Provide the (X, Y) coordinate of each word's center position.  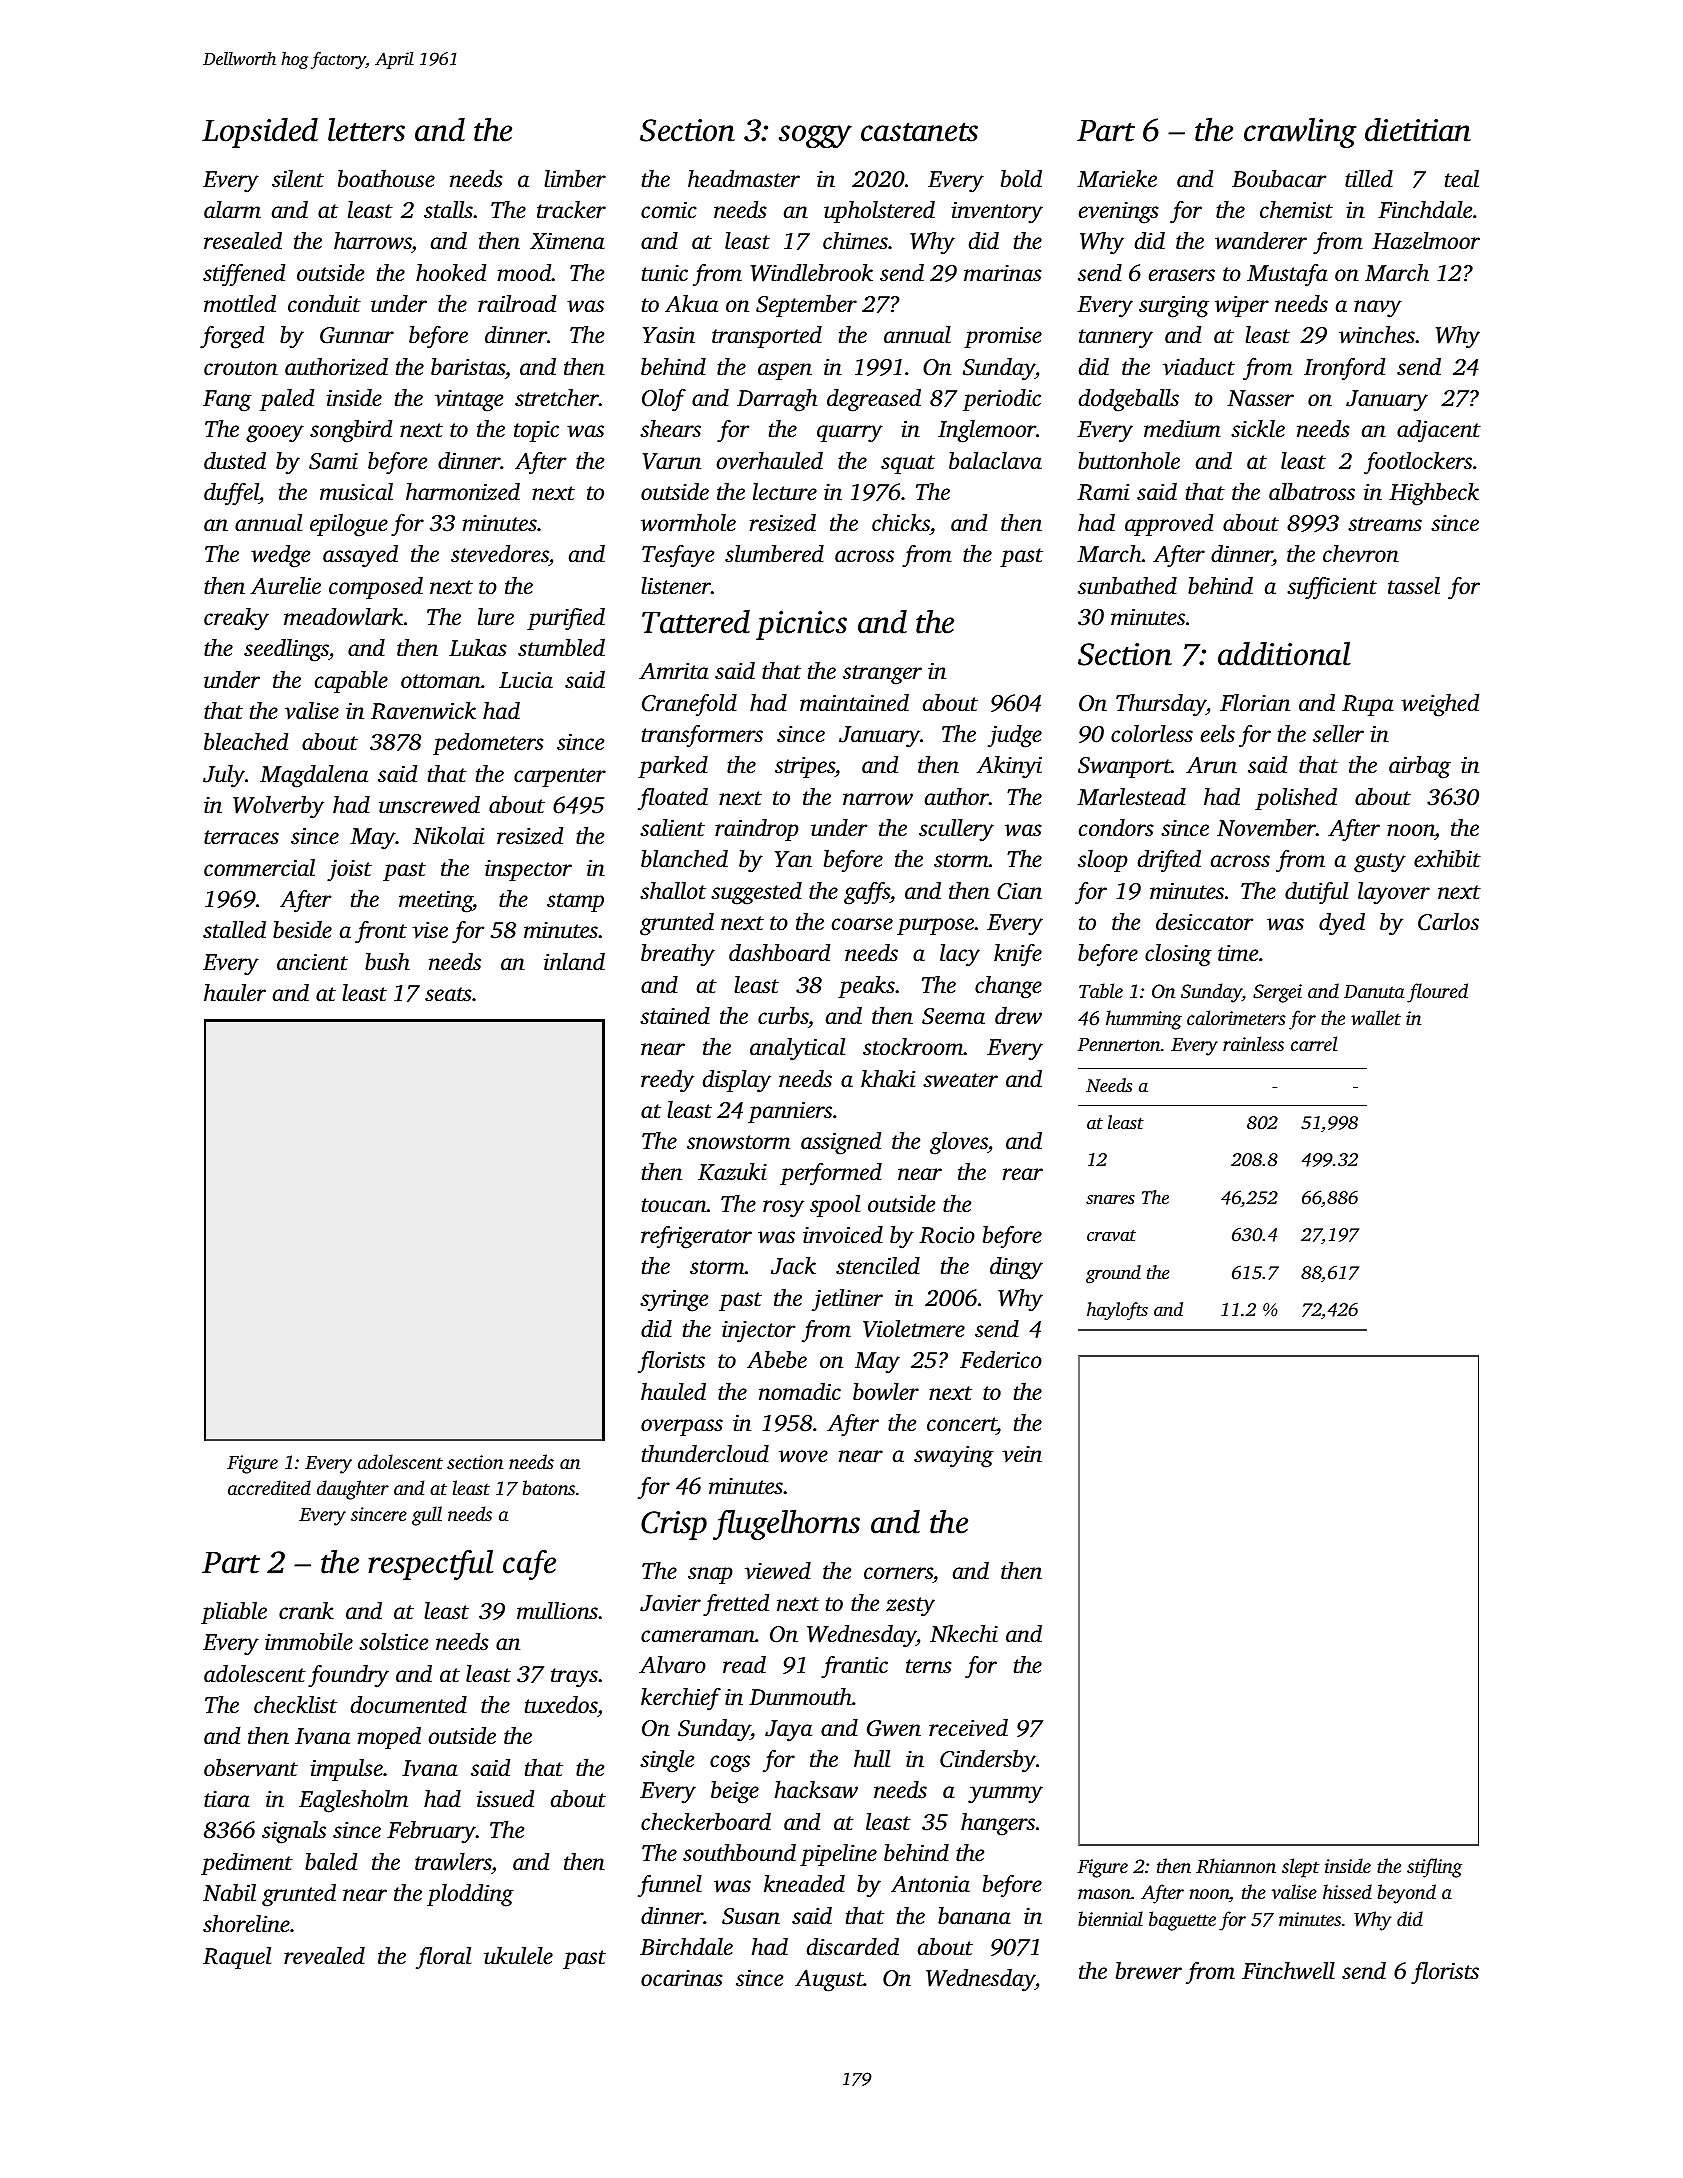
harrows (373, 242)
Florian (1255, 702)
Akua (691, 304)
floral (443, 1958)
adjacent (1439, 431)
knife (1018, 955)
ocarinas (681, 1978)
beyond (1407, 1894)
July (224, 776)
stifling (1434, 1868)
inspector (528, 870)
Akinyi (1009, 767)
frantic (854, 1667)
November (1266, 828)
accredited (269, 1487)
